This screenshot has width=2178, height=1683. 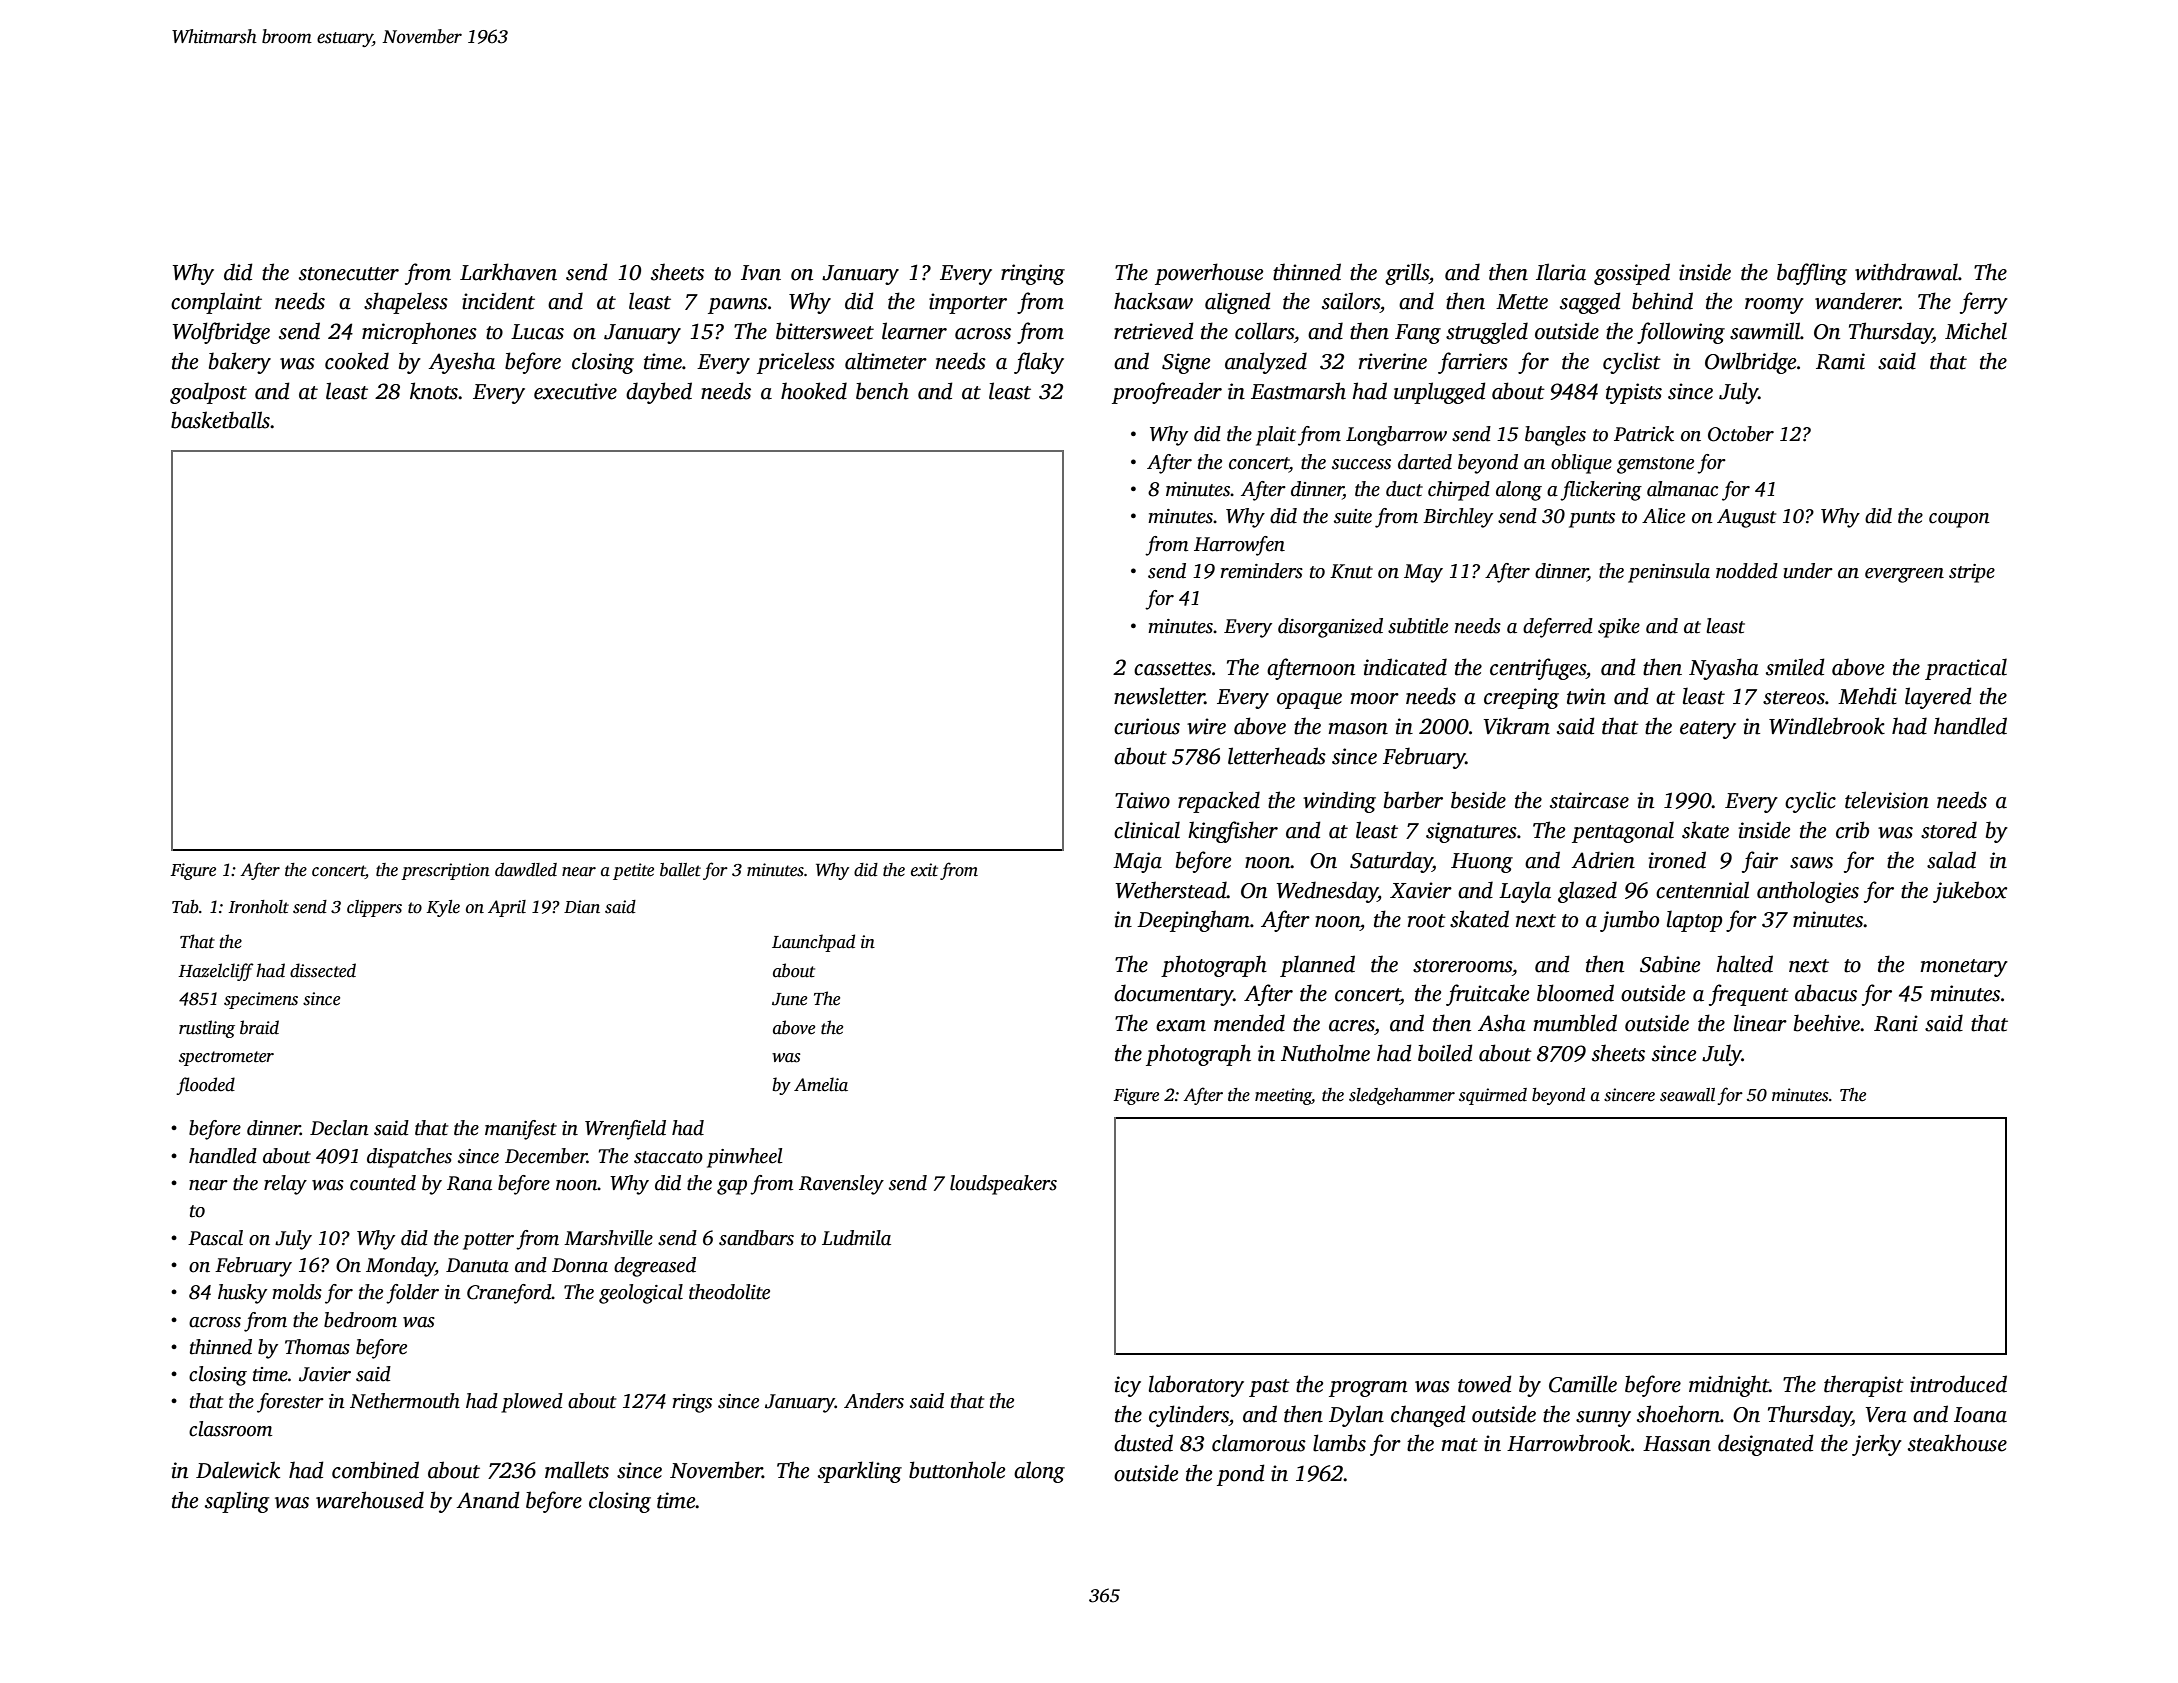 What do you see at coordinates (1812, 274) in the screenshot?
I see `baffling` at bounding box center [1812, 274].
